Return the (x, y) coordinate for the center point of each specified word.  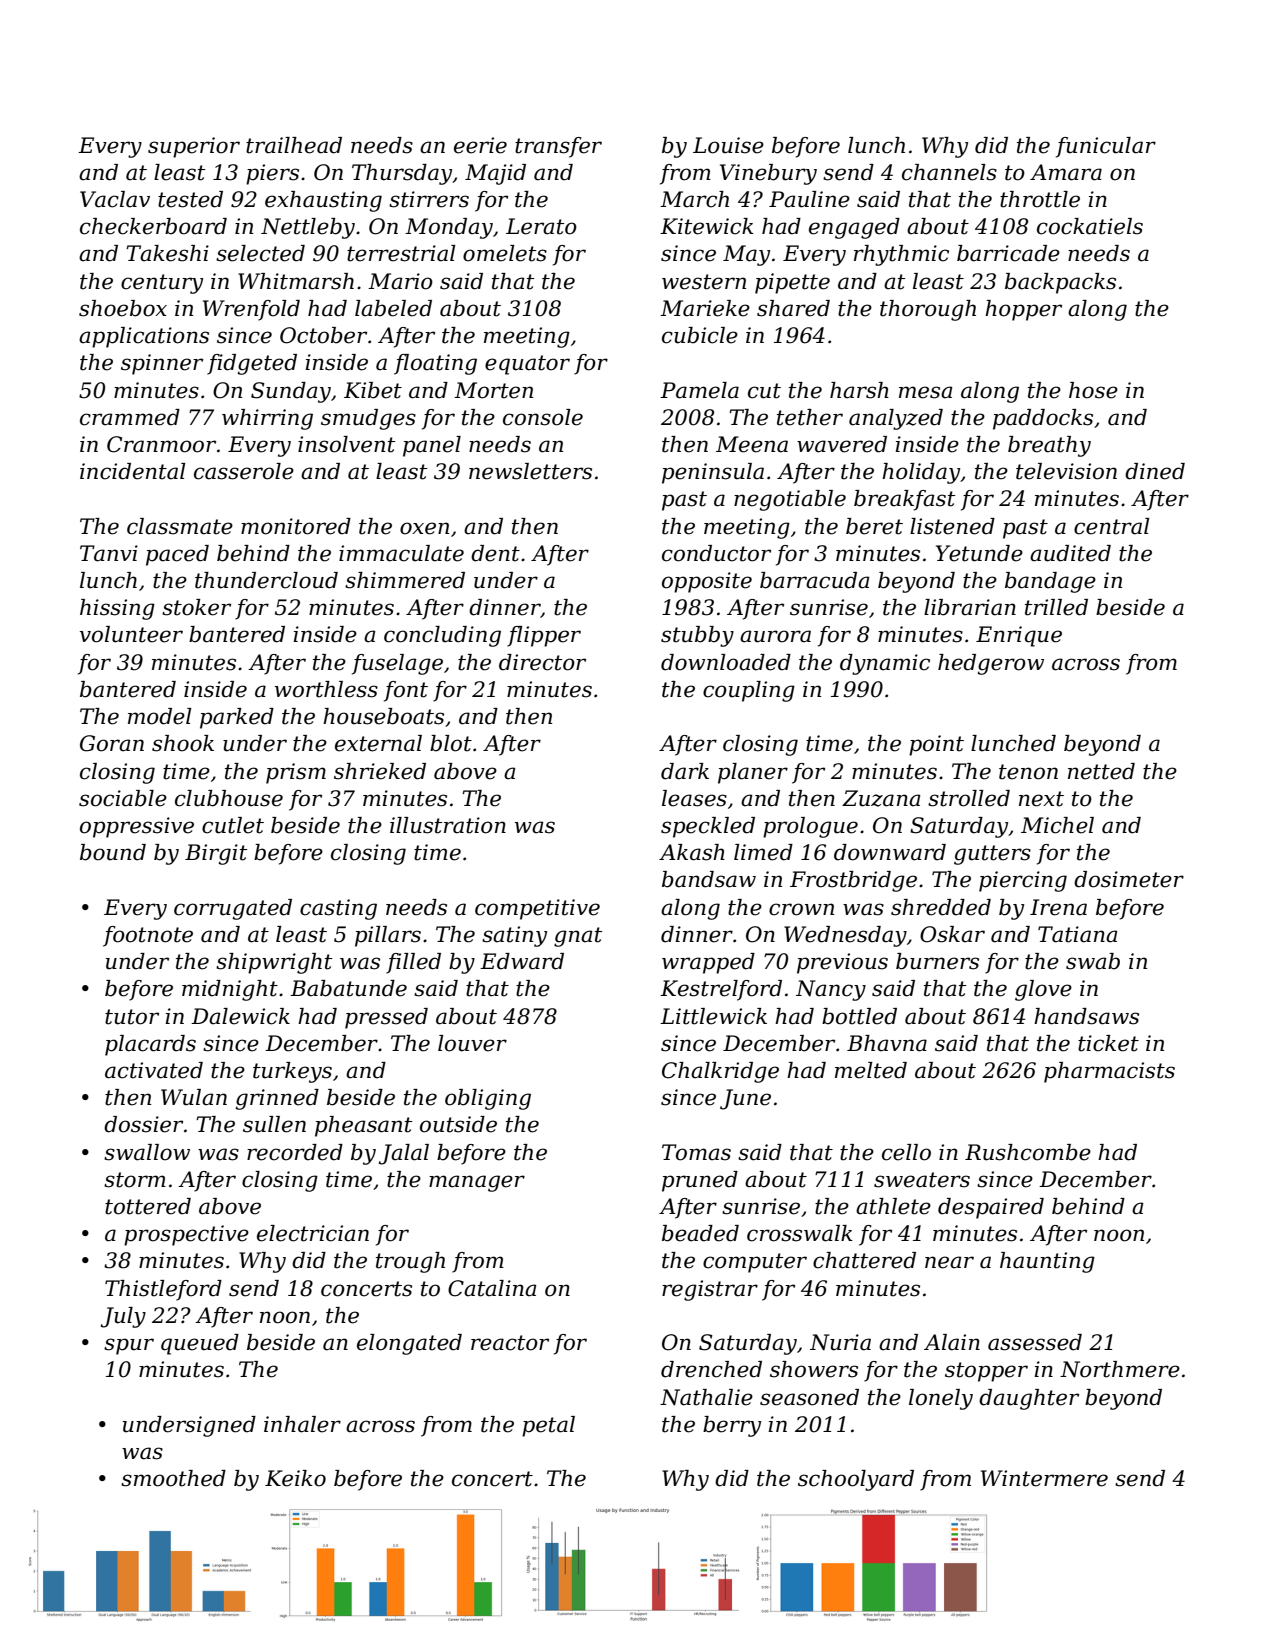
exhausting (323, 201)
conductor (716, 553)
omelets (505, 253)
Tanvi (109, 553)
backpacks (1060, 283)
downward (890, 852)
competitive (537, 909)
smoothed (173, 1478)
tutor (132, 1017)
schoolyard (856, 1480)
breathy (1049, 446)
